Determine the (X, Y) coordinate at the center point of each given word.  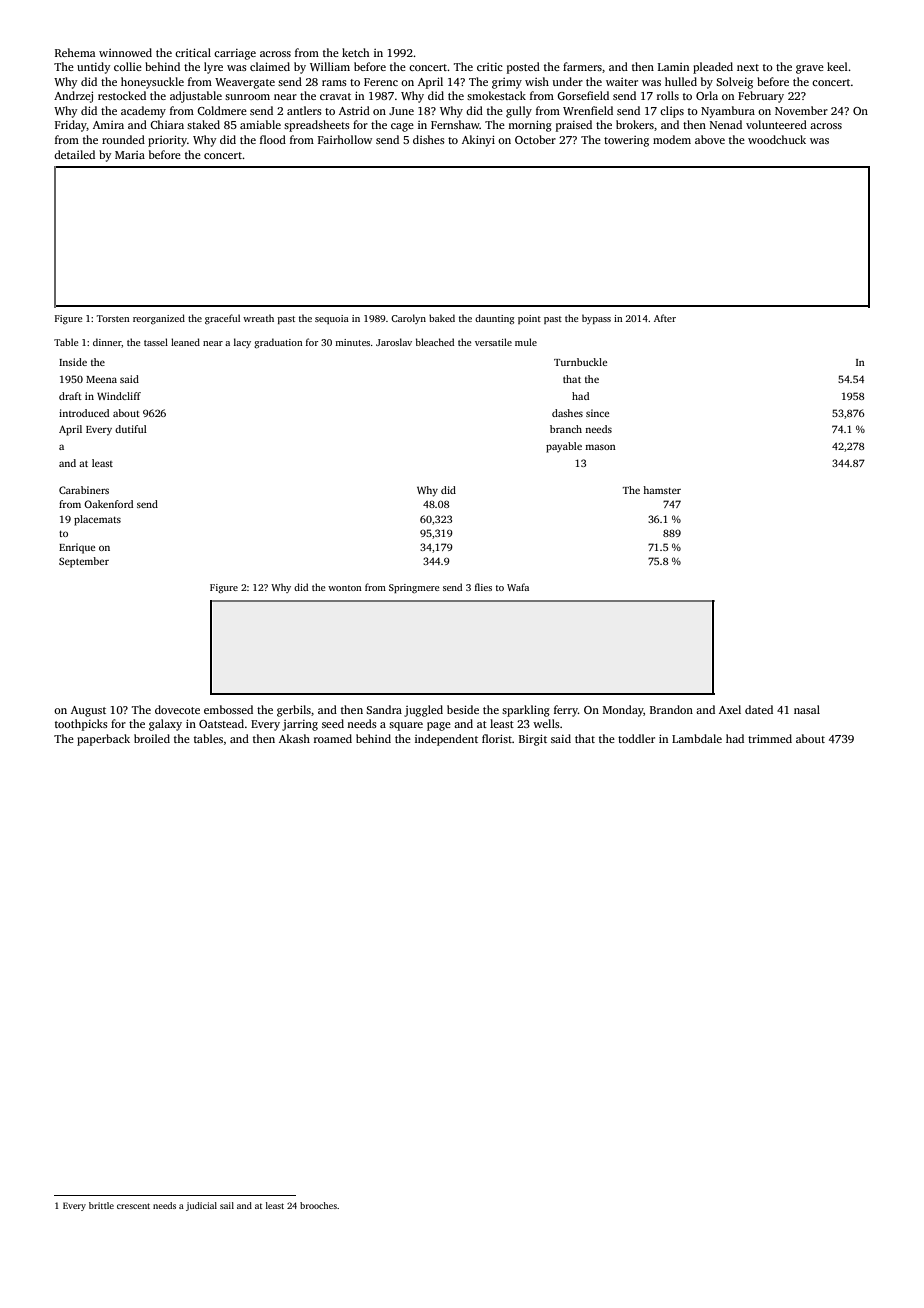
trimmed (770, 738)
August (88, 711)
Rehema (75, 52)
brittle (101, 1205)
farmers (582, 66)
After (665, 318)
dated (759, 709)
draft (70, 396)
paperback (103, 740)
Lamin (673, 67)
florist (497, 738)
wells (546, 723)
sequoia (332, 319)
